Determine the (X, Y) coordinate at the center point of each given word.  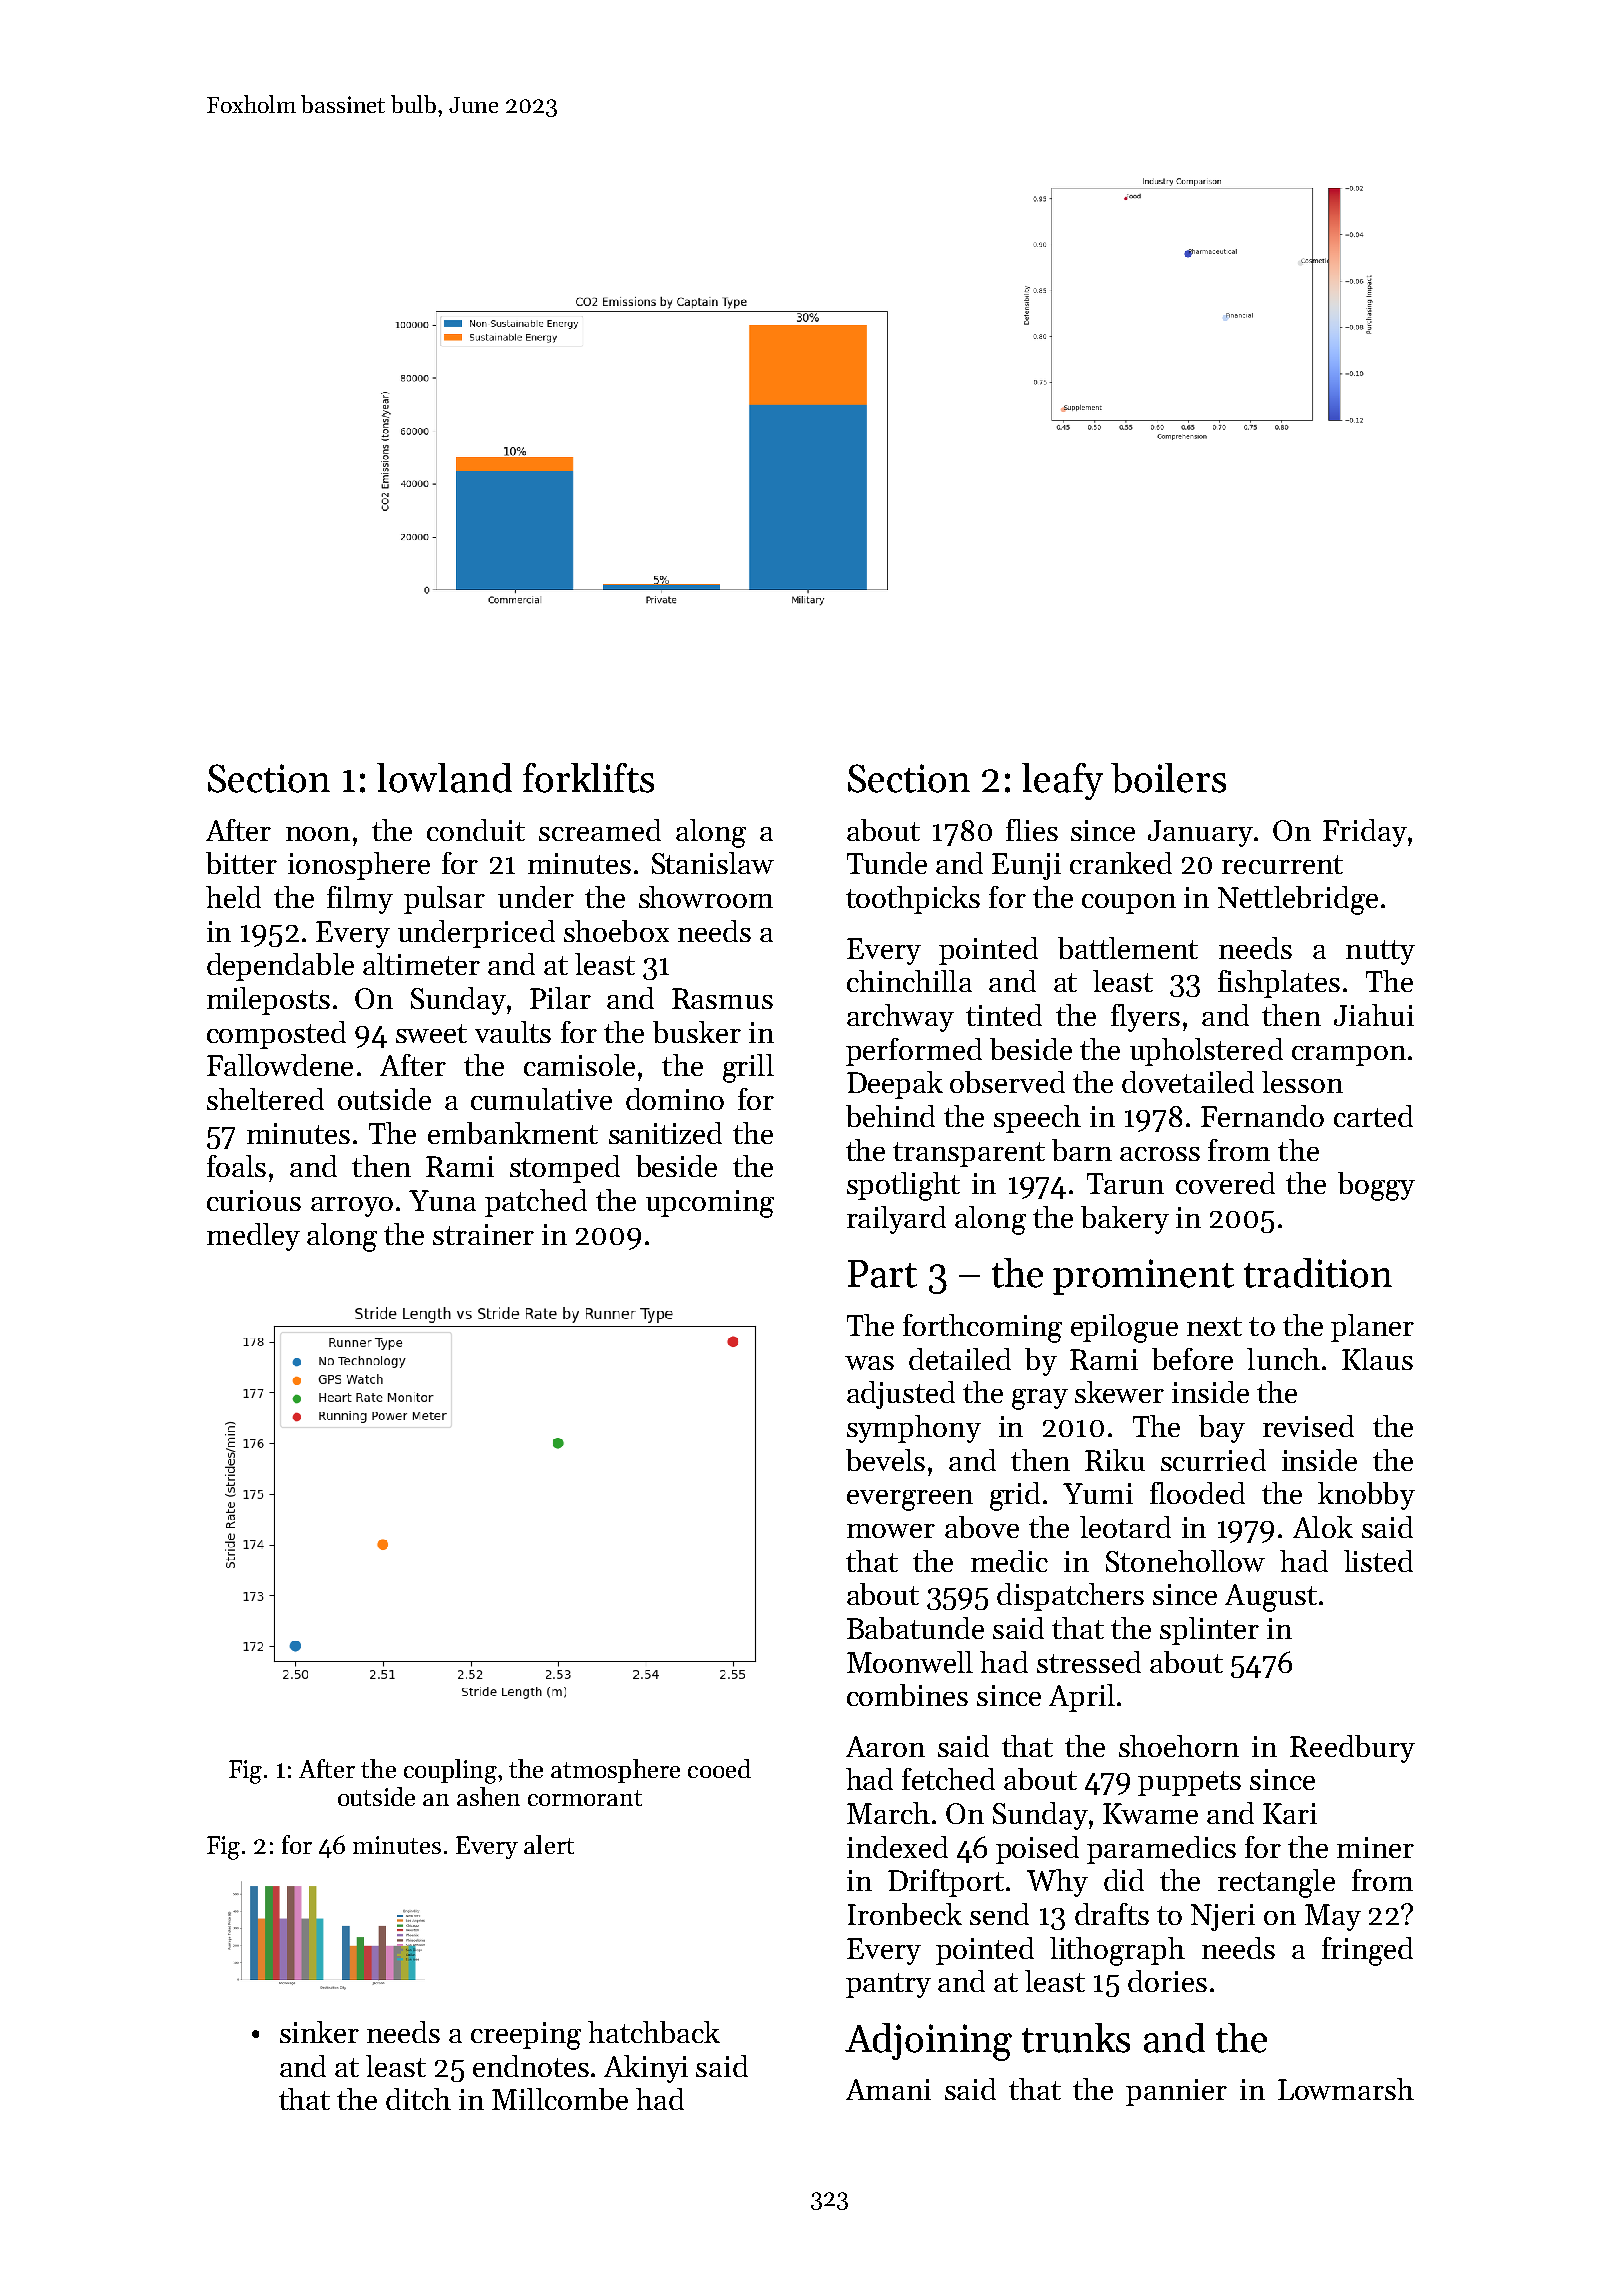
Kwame (1150, 1813)
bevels (885, 1460)
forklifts (588, 778)
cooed (719, 1768)
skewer (1119, 1392)
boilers (1168, 778)
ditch (418, 2099)
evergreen (910, 1500)
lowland (444, 778)
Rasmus (722, 998)
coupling (450, 1771)
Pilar (560, 998)
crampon (1349, 1056)
